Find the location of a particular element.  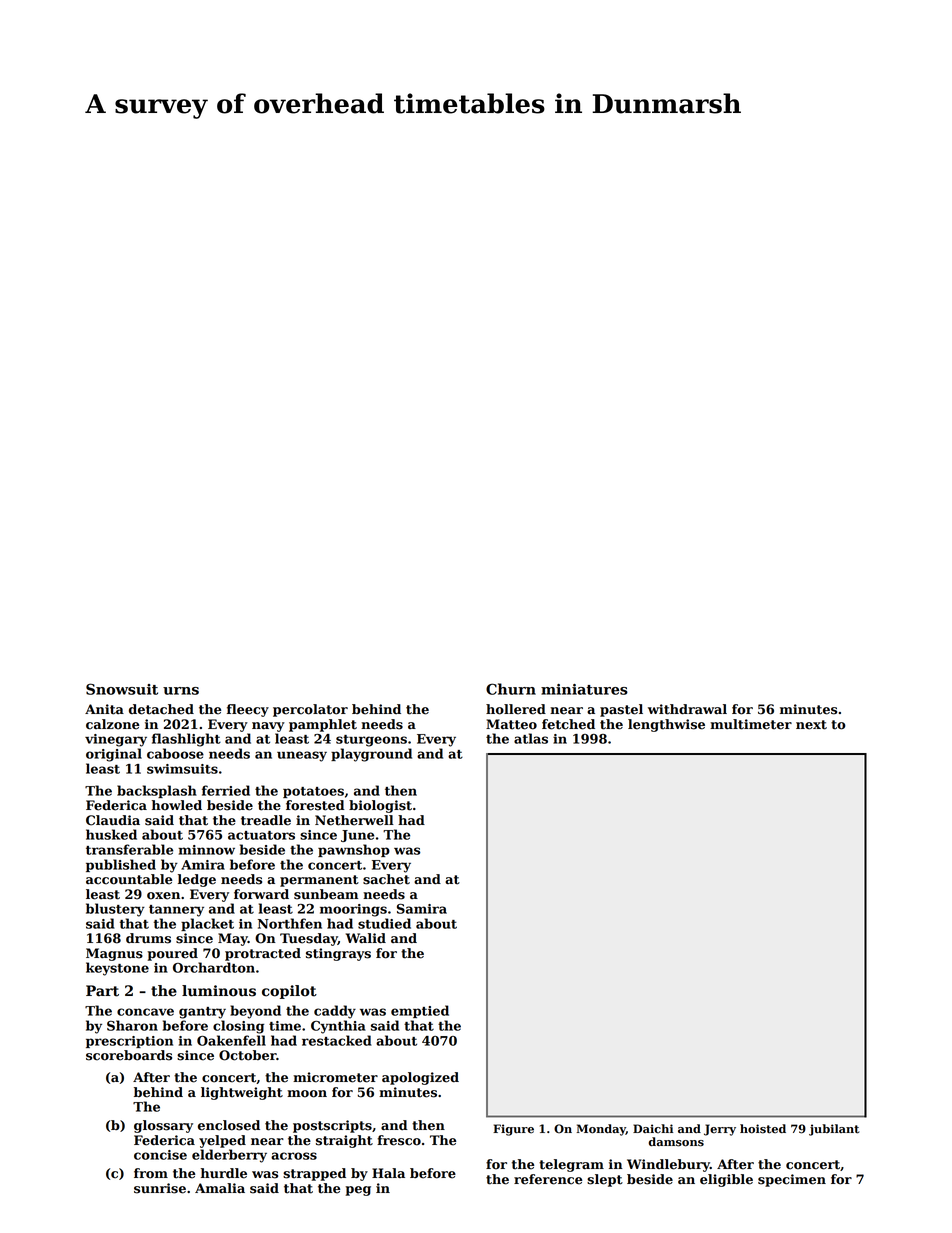

Walid is located at coordinates (366, 938).
